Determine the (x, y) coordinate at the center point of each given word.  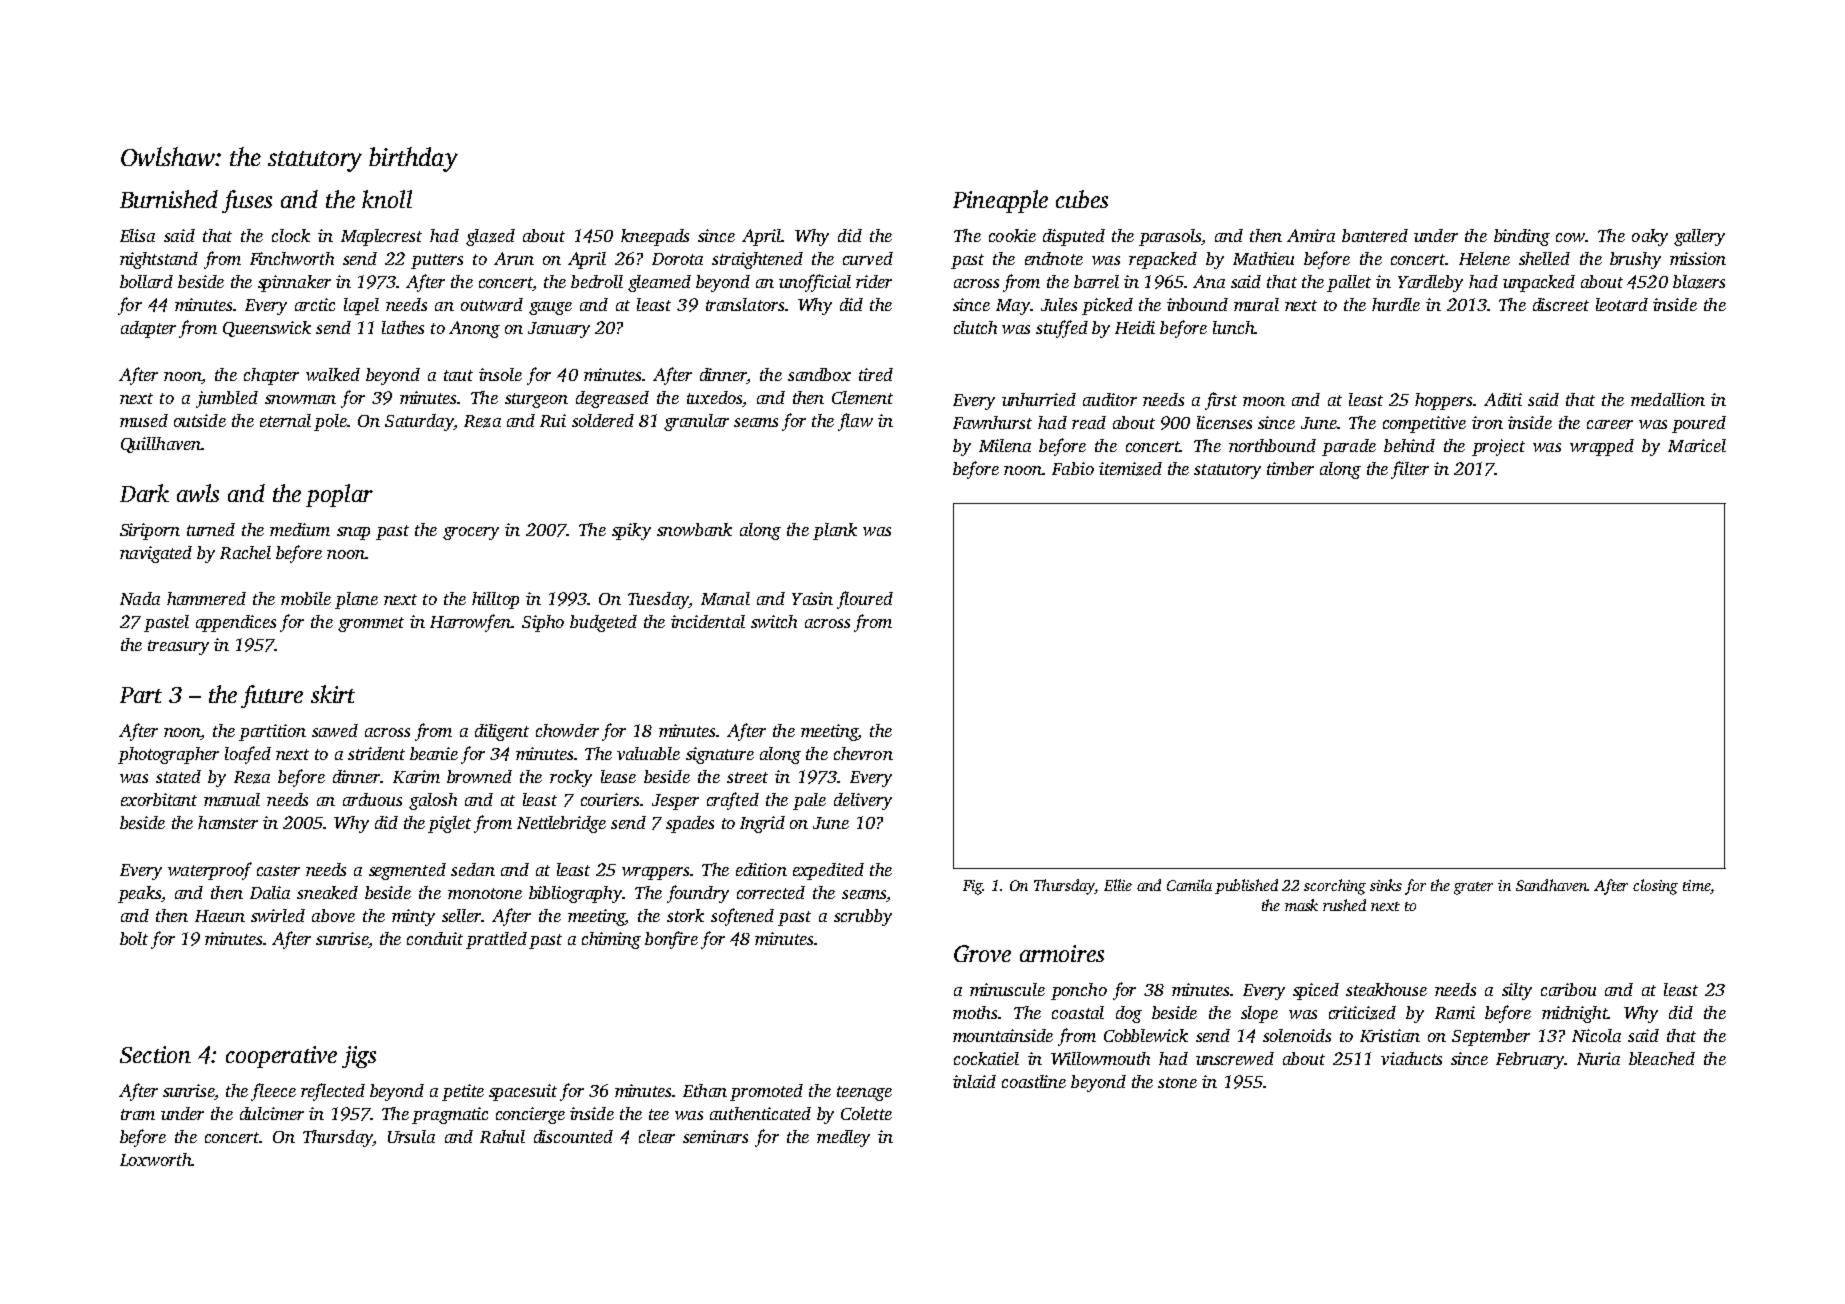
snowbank (694, 529)
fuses (247, 201)
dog (1129, 1014)
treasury (178, 647)
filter (1410, 470)
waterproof (210, 871)
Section (155, 1054)
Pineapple (1000, 201)
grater (1473, 888)
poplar (339, 495)
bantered (1375, 235)
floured (865, 600)
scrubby (863, 917)
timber (1290, 468)
